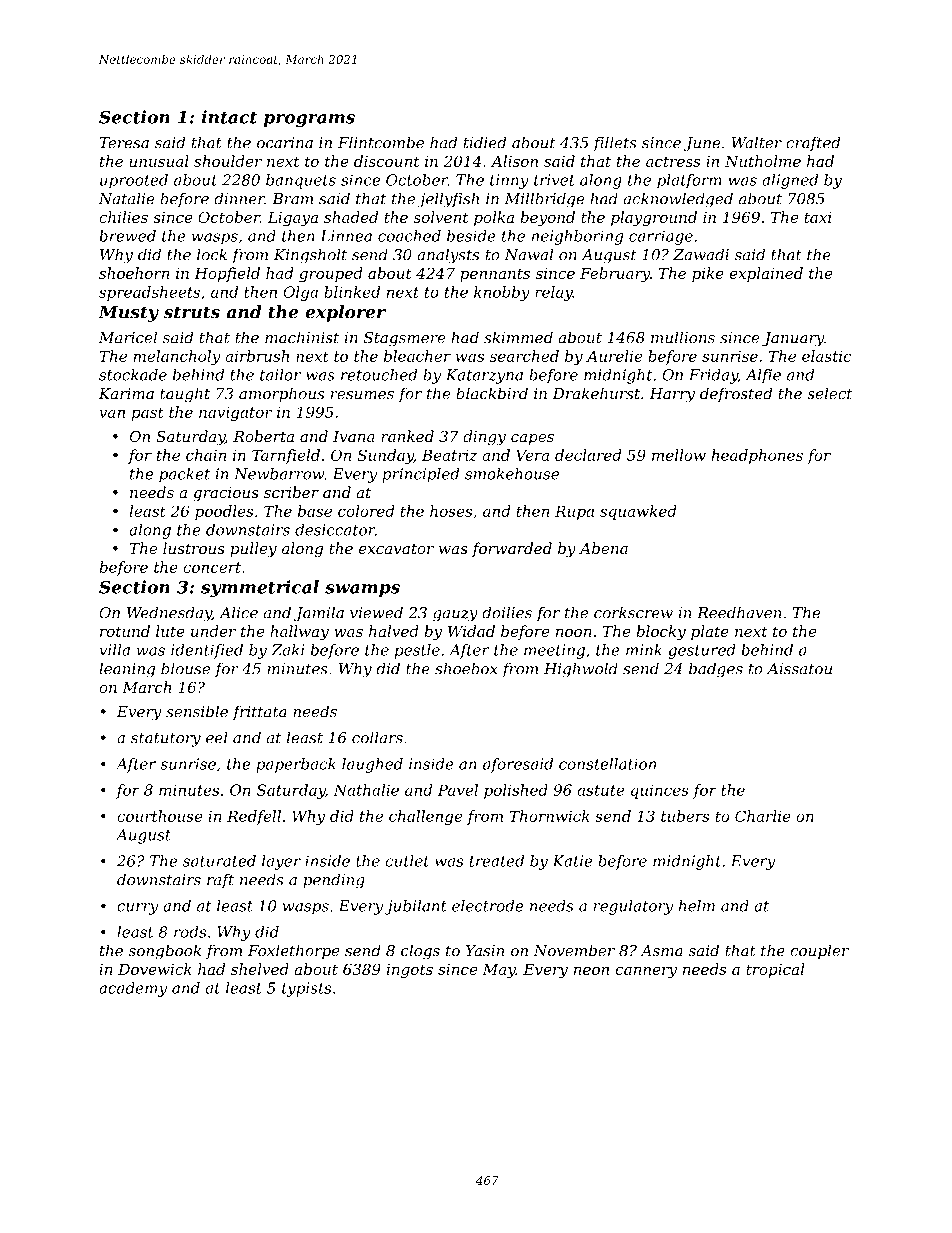 This screenshot has height=1233, width=952. What do you see at coordinates (708, 274) in the screenshot?
I see `pike` at bounding box center [708, 274].
